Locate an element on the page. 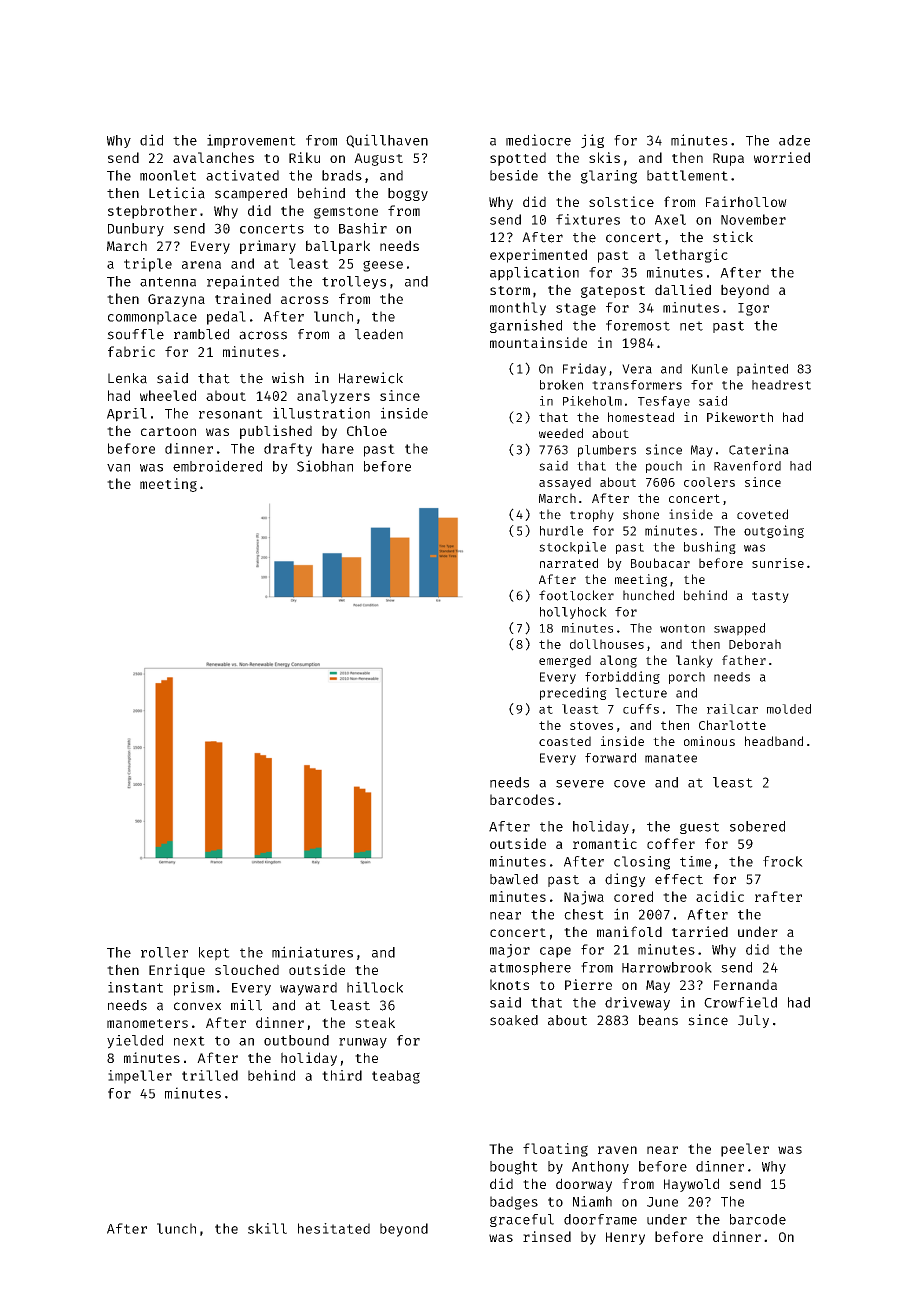 This document has height=1311, width=924. monthly is located at coordinates (518, 309).
